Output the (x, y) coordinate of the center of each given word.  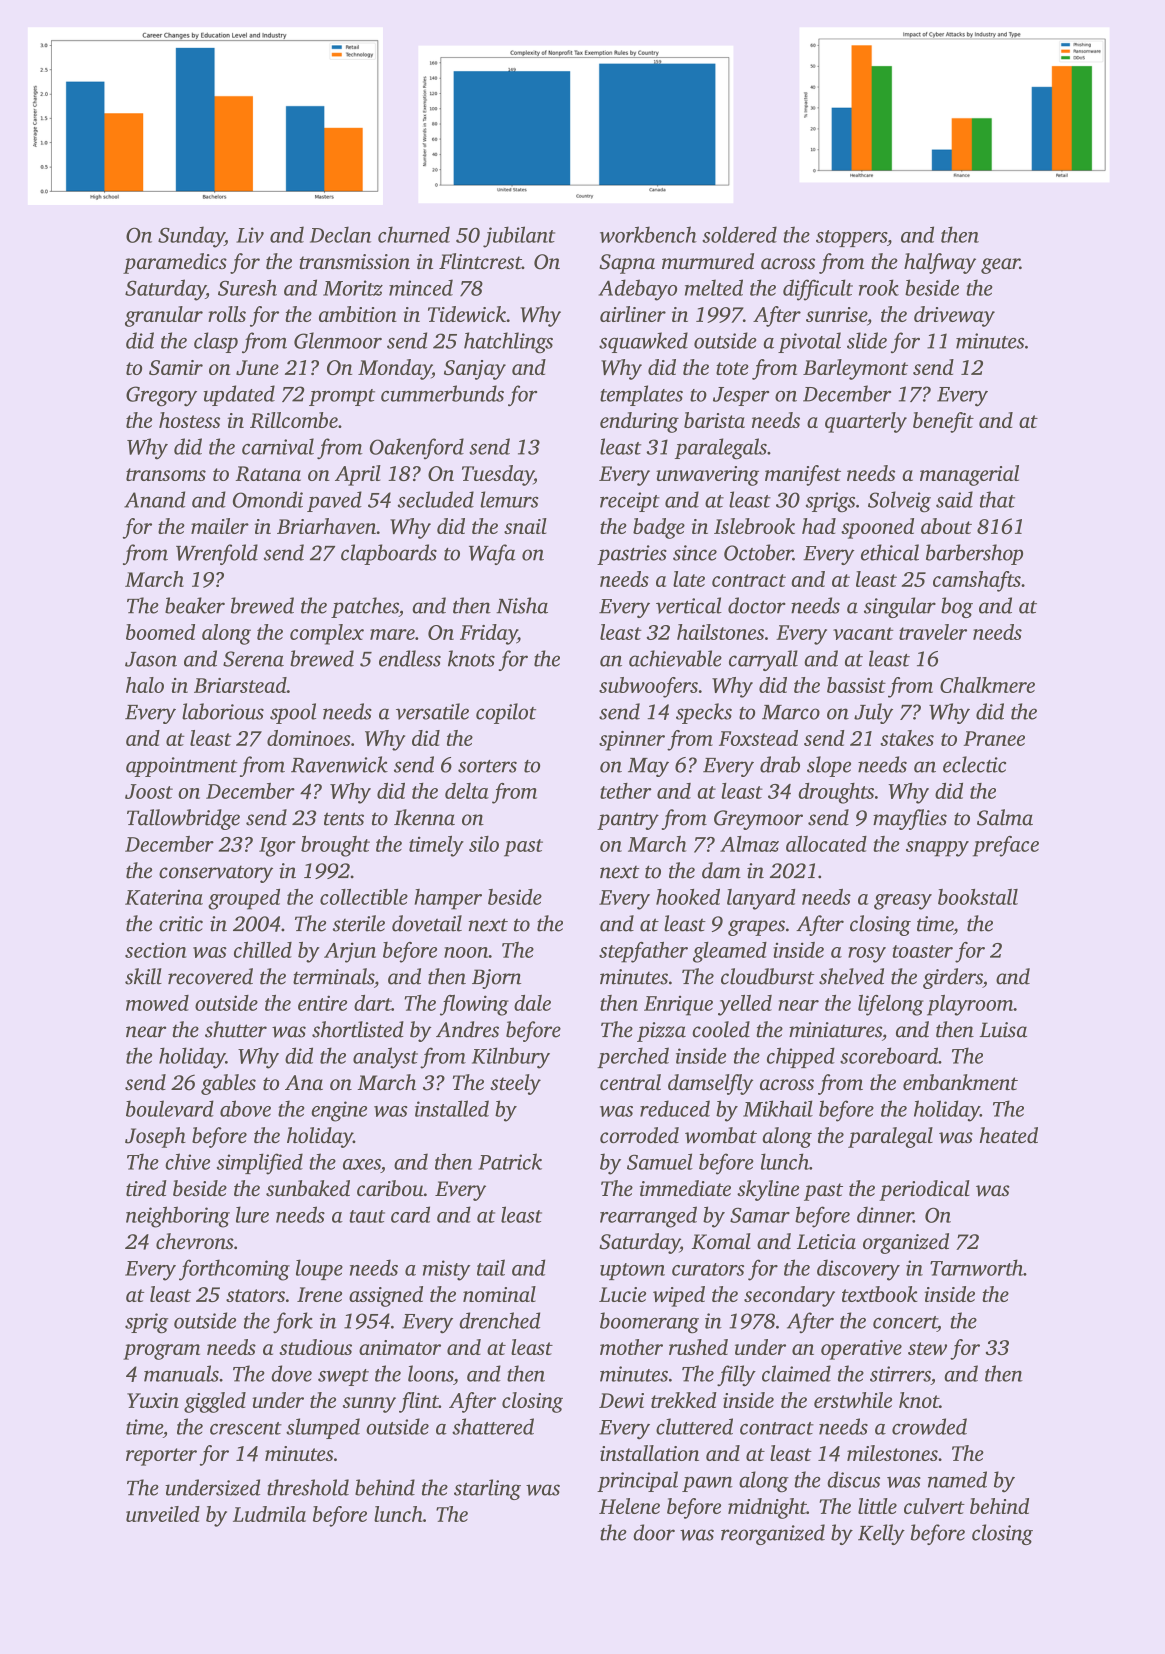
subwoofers (648, 687)
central (630, 1082)
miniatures (835, 1030)
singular (900, 607)
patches (365, 607)
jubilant (519, 237)
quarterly (866, 422)
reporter (161, 1457)
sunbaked (308, 1188)
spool (293, 713)
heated (1008, 1135)
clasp (216, 342)
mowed (157, 1003)
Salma (1005, 817)
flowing (474, 1005)
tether (626, 791)
